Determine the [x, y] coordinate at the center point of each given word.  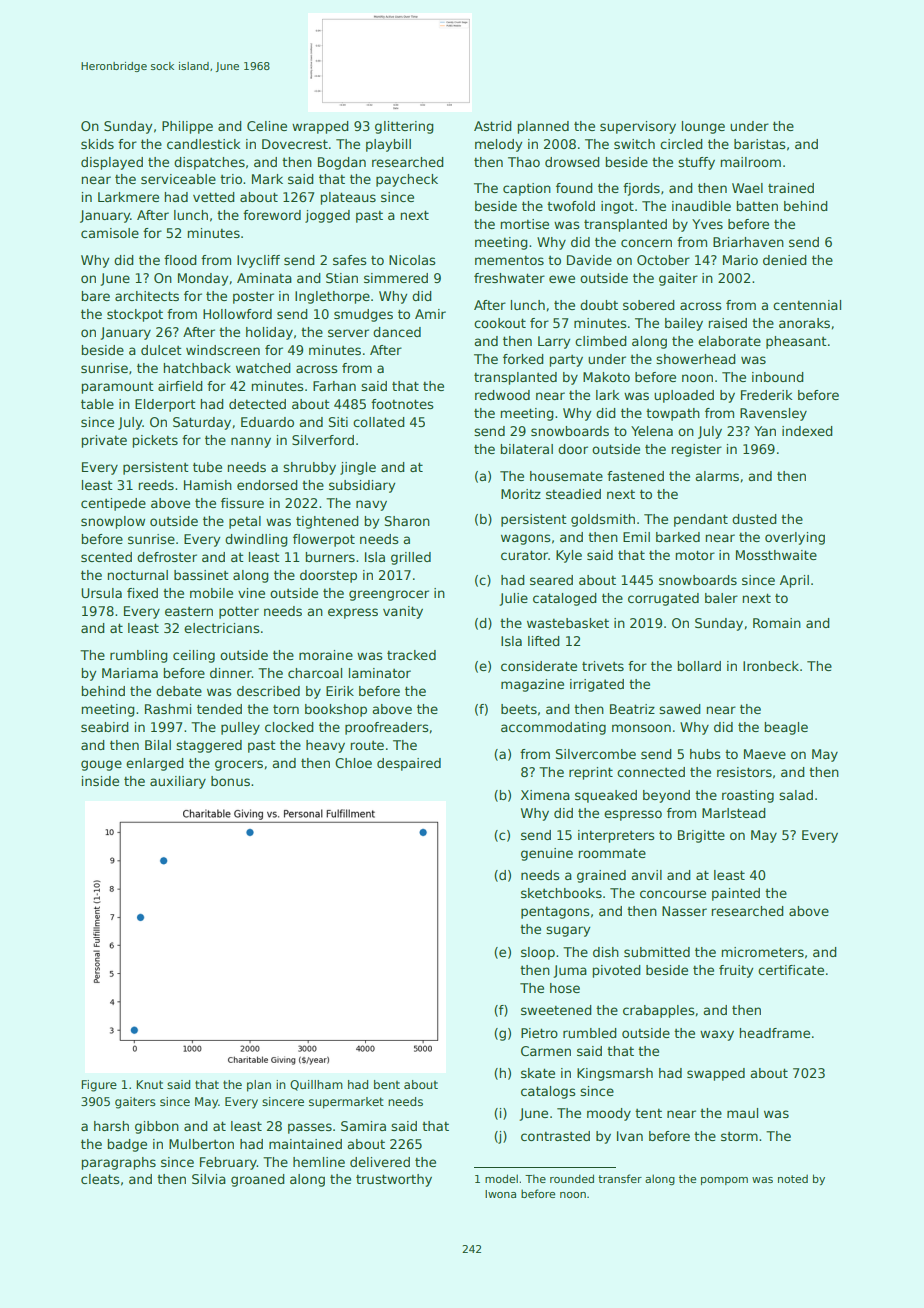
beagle [786, 728]
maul [742, 1113]
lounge [703, 127]
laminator [380, 673]
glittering [404, 127]
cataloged [564, 599]
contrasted [555, 1136]
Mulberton [201, 1144]
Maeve [765, 754]
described [268, 691]
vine [251, 593]
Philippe [187, 127]
